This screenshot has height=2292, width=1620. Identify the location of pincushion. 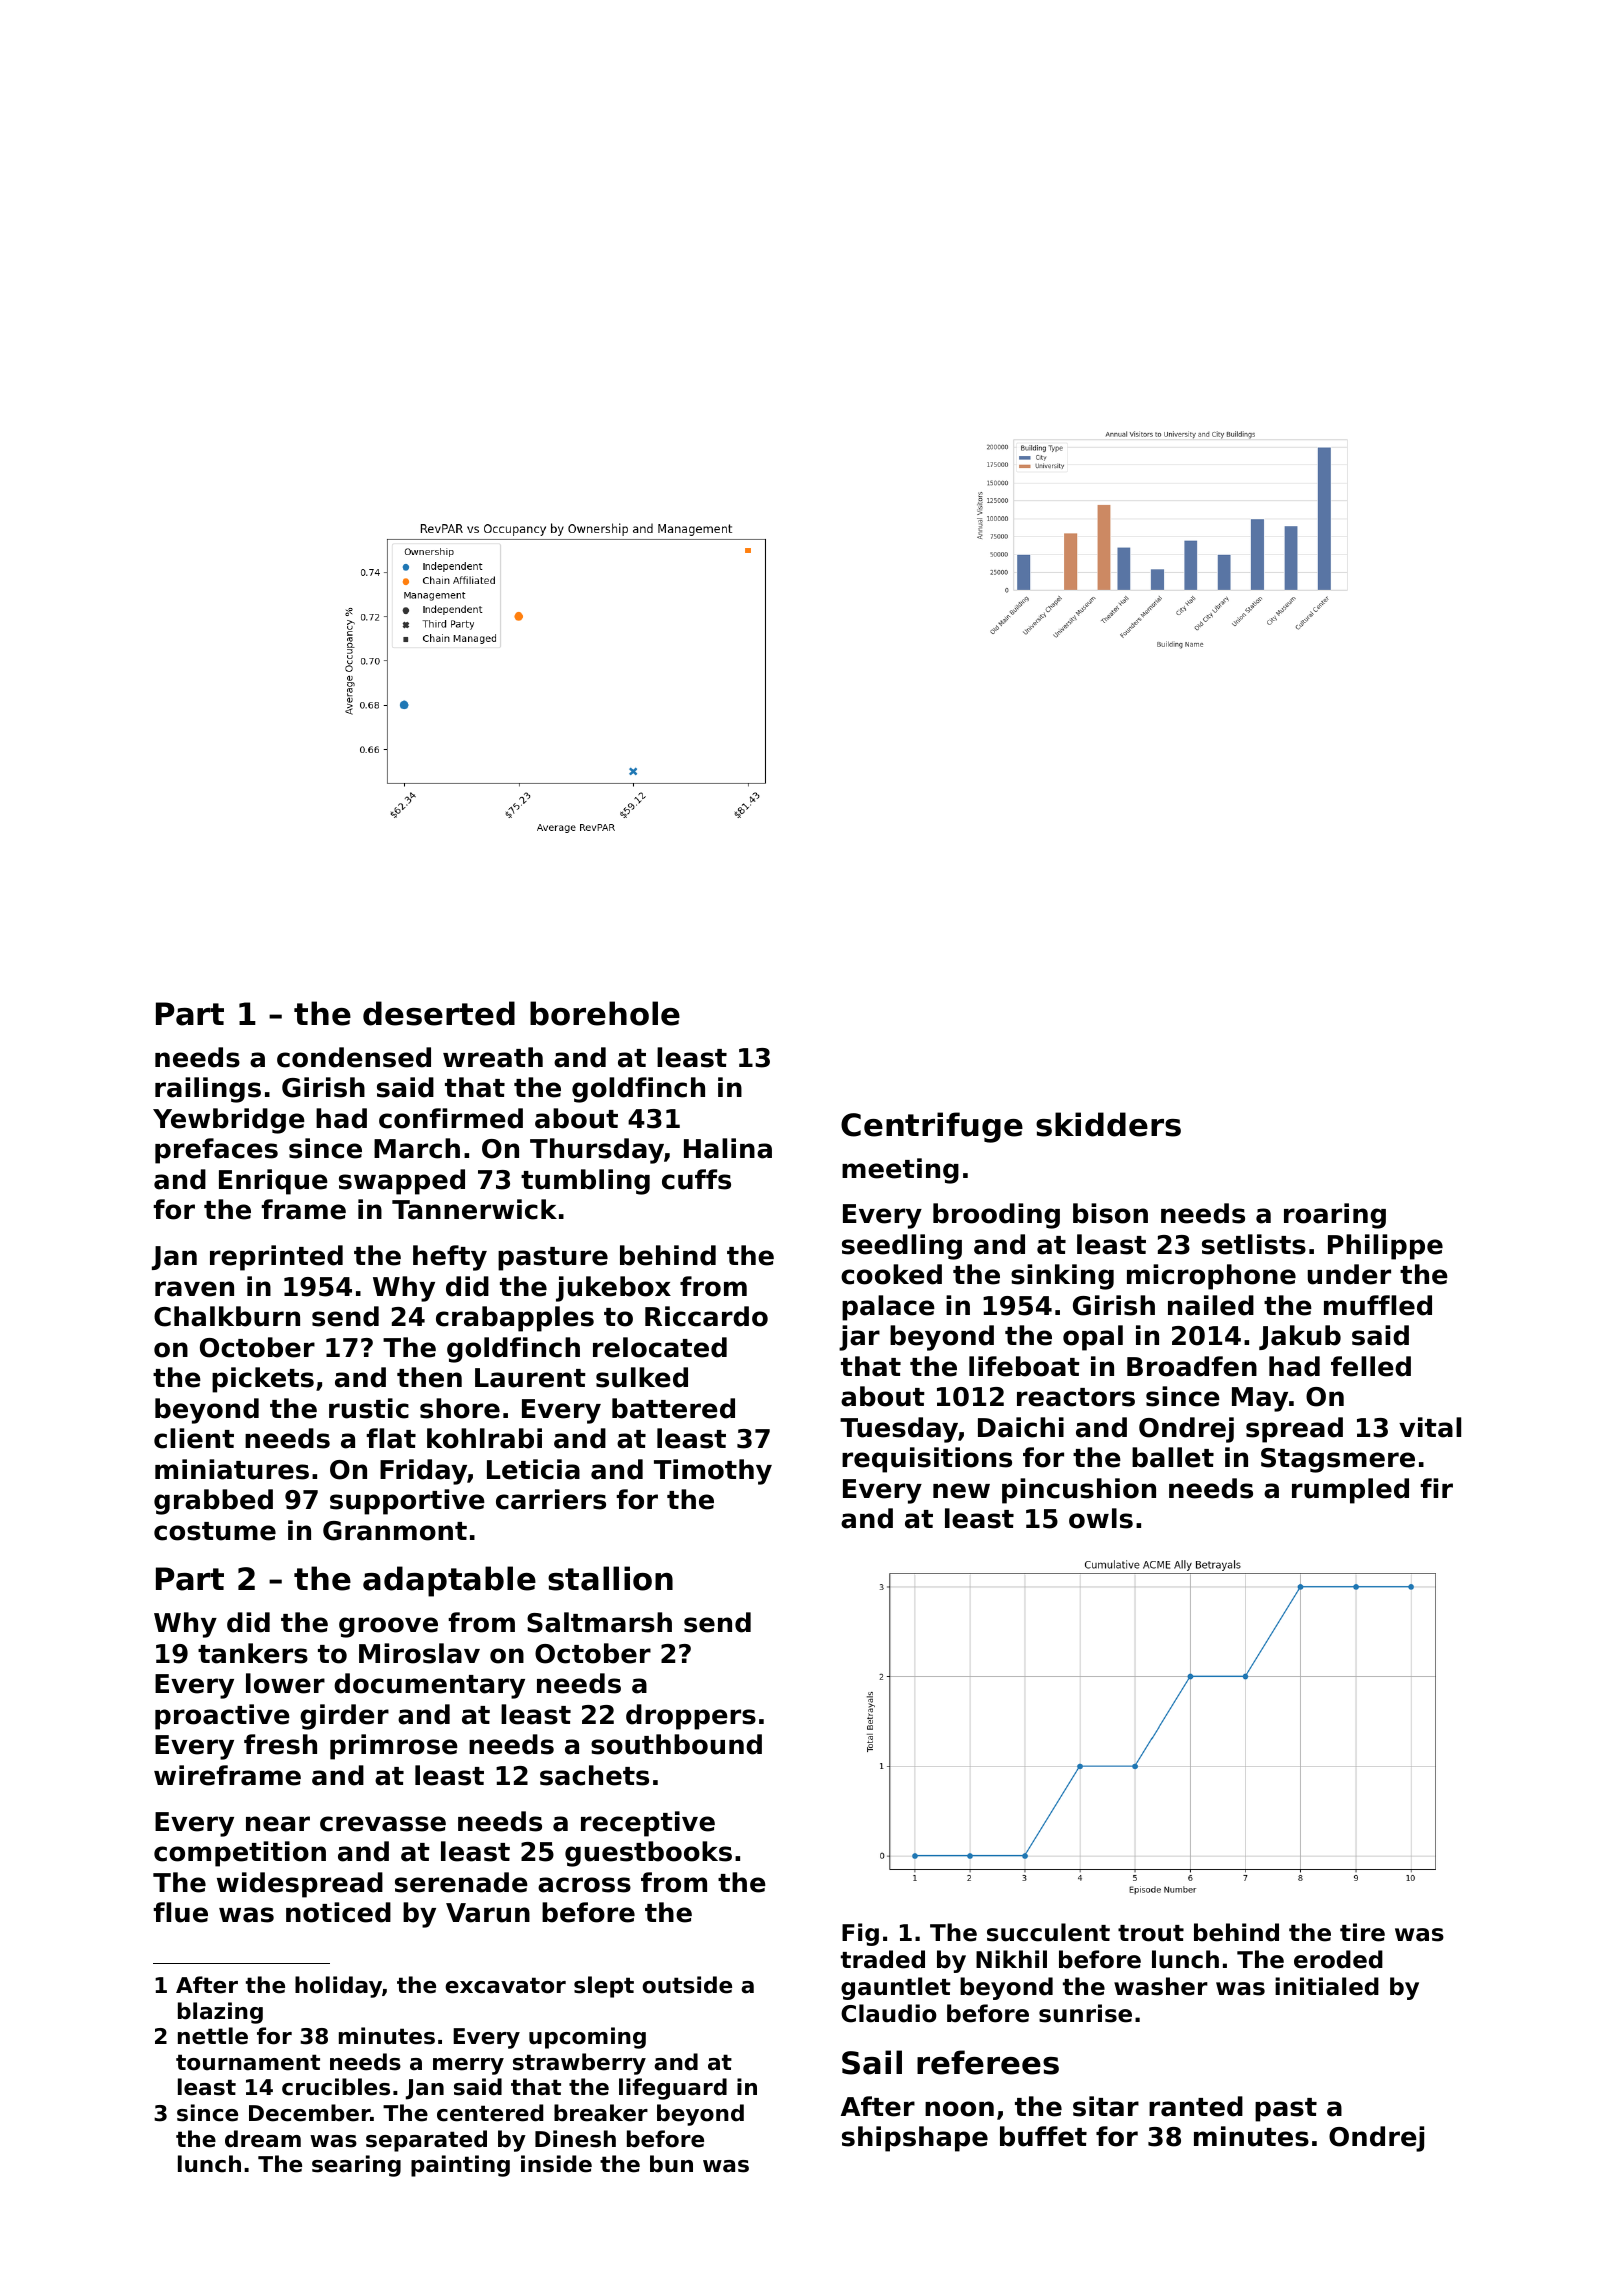
(1079, 1491).
